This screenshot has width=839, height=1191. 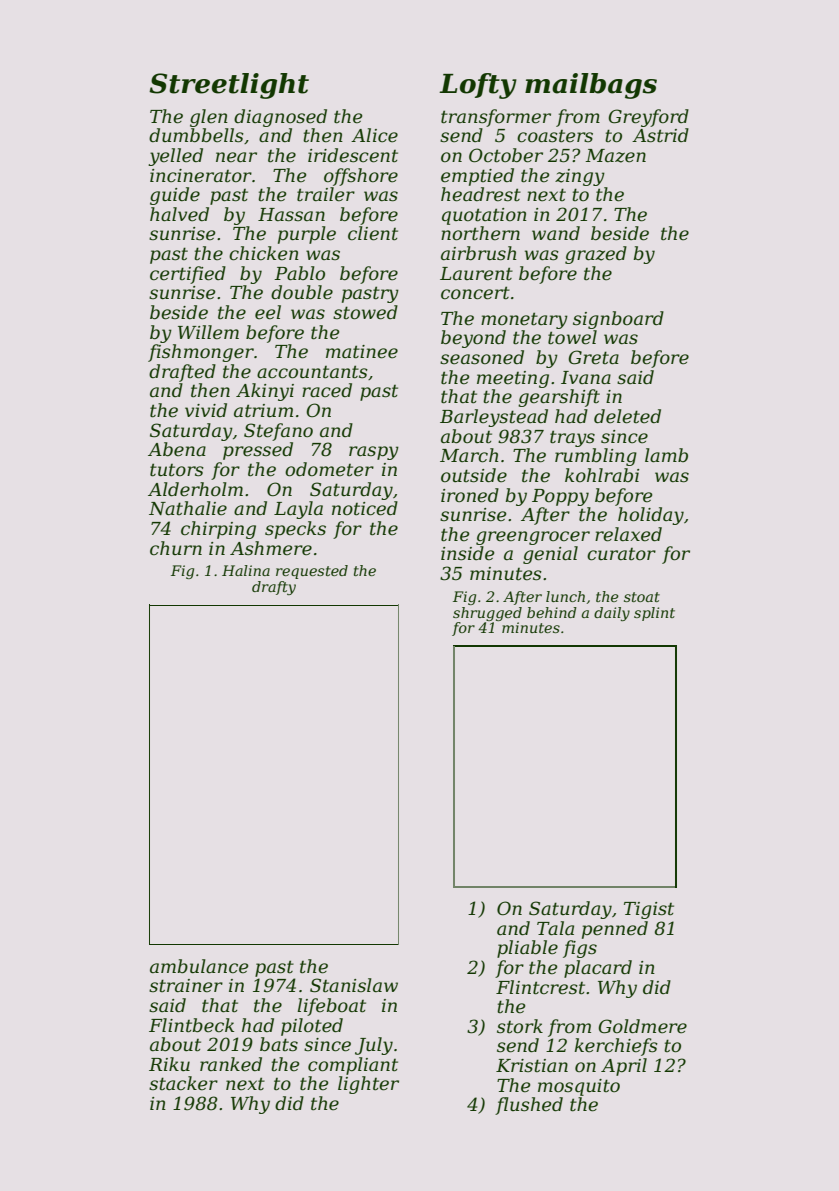 I want to click on Tigist, so click(x=649, y=910).
